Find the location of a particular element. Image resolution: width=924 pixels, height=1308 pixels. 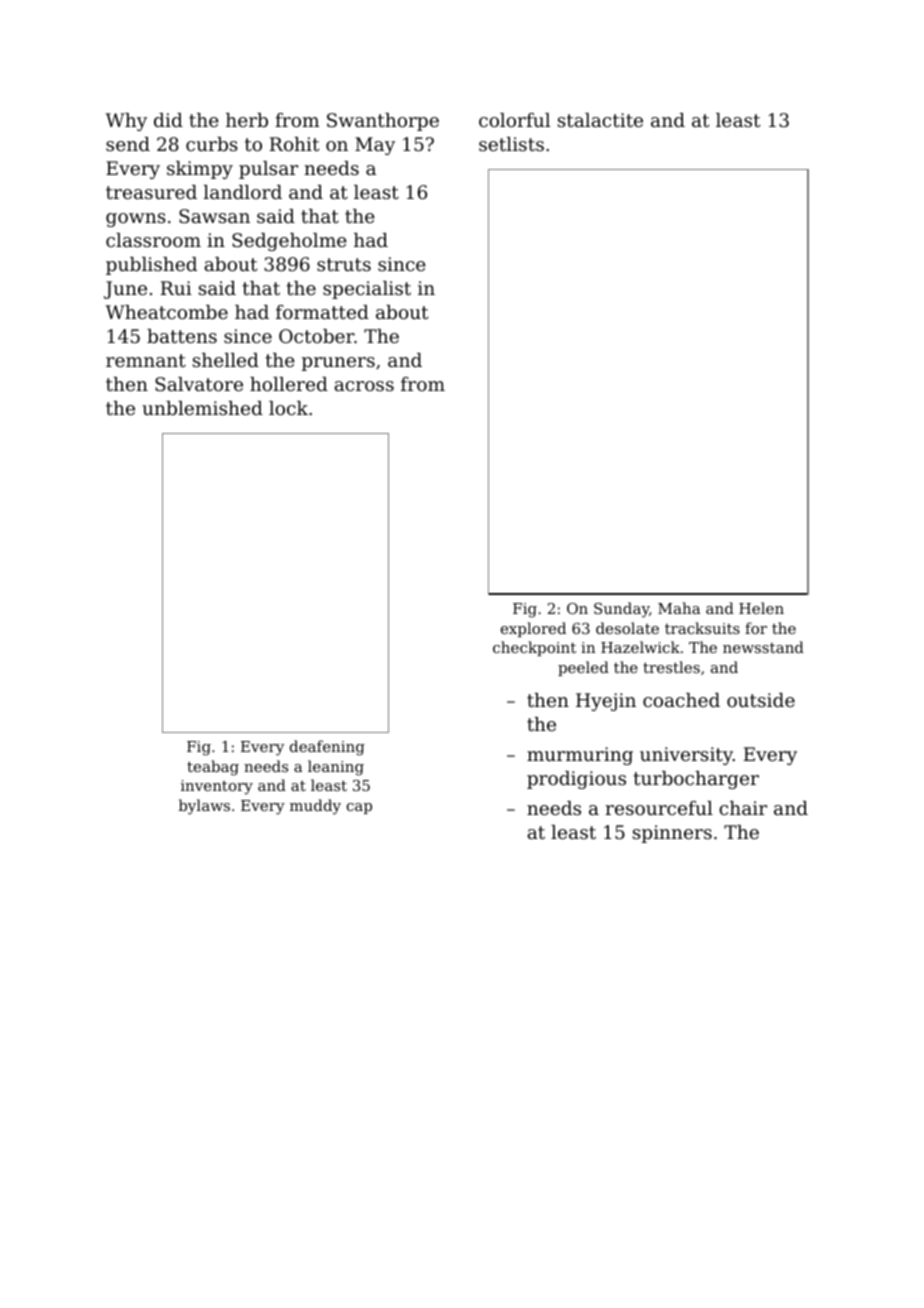

lock is located at coordinates (288, 408).
